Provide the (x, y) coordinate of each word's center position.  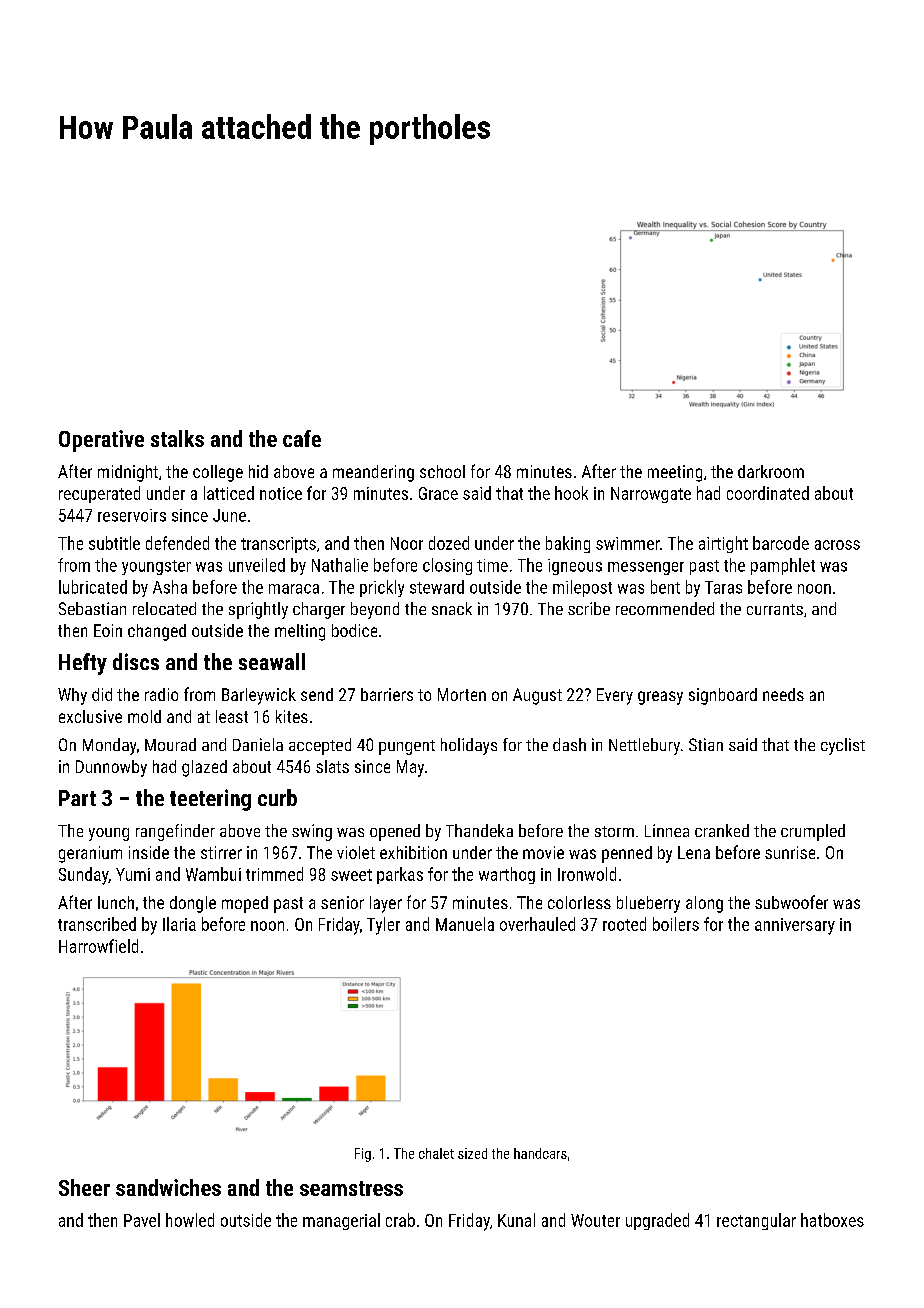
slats (332, 766)
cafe (302, 438)
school (442, 471)
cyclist (843, 746)
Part (77, 798)
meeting (675, 473)
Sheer (84, 1187)
